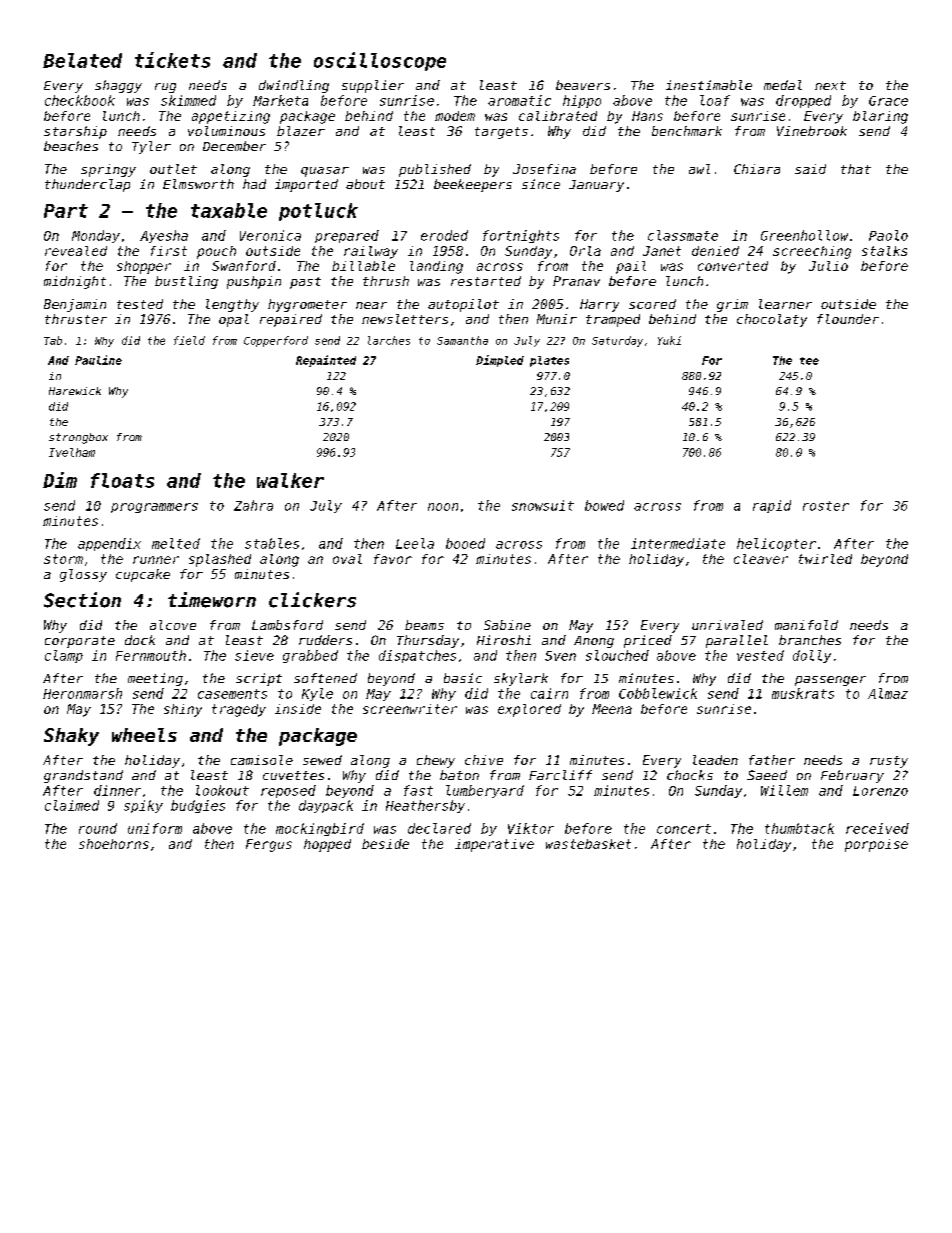  I want to click on Veronica, so click(270, 235).
